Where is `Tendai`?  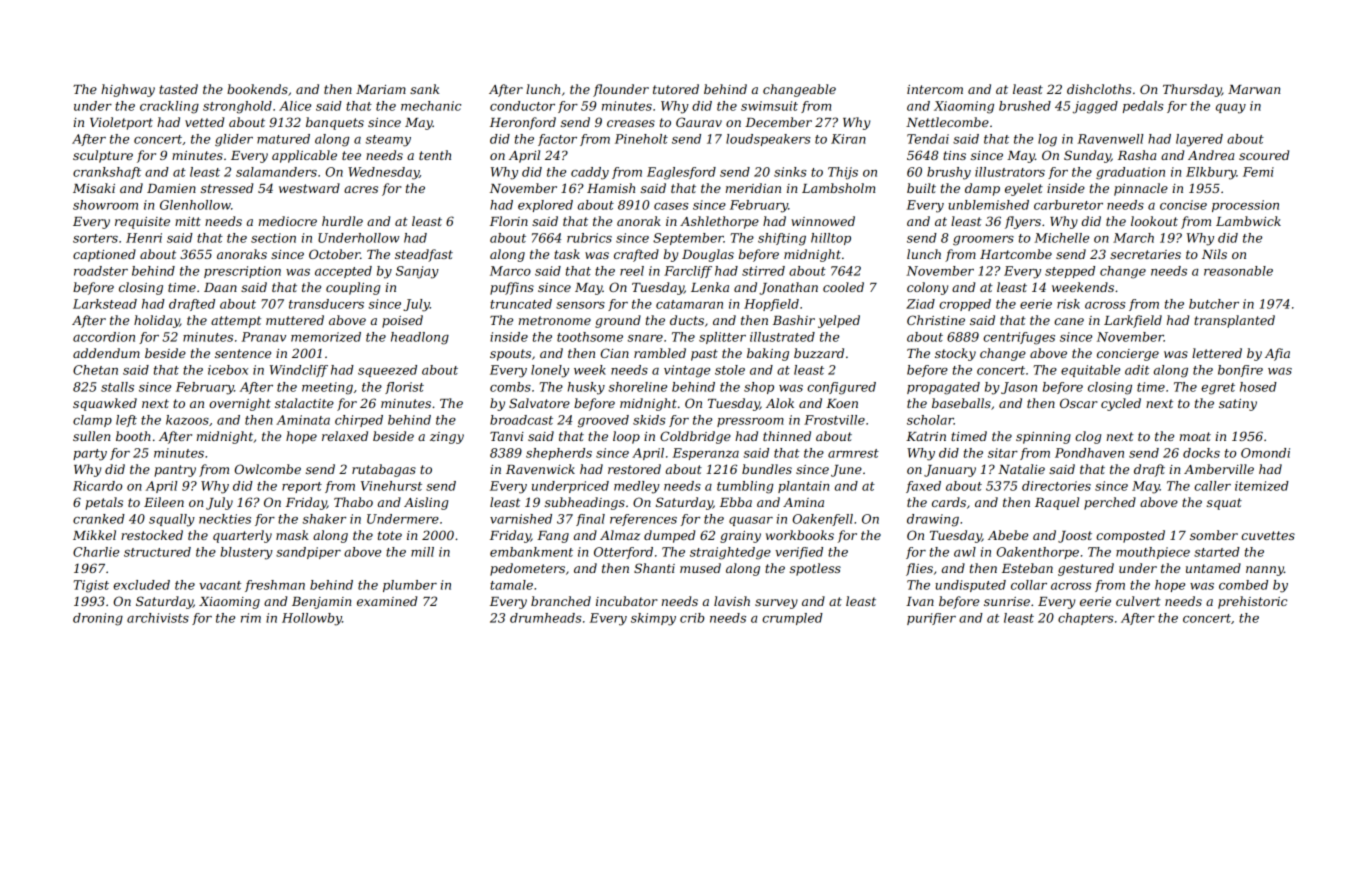
Tendai is located at coordinates (928, 139).
